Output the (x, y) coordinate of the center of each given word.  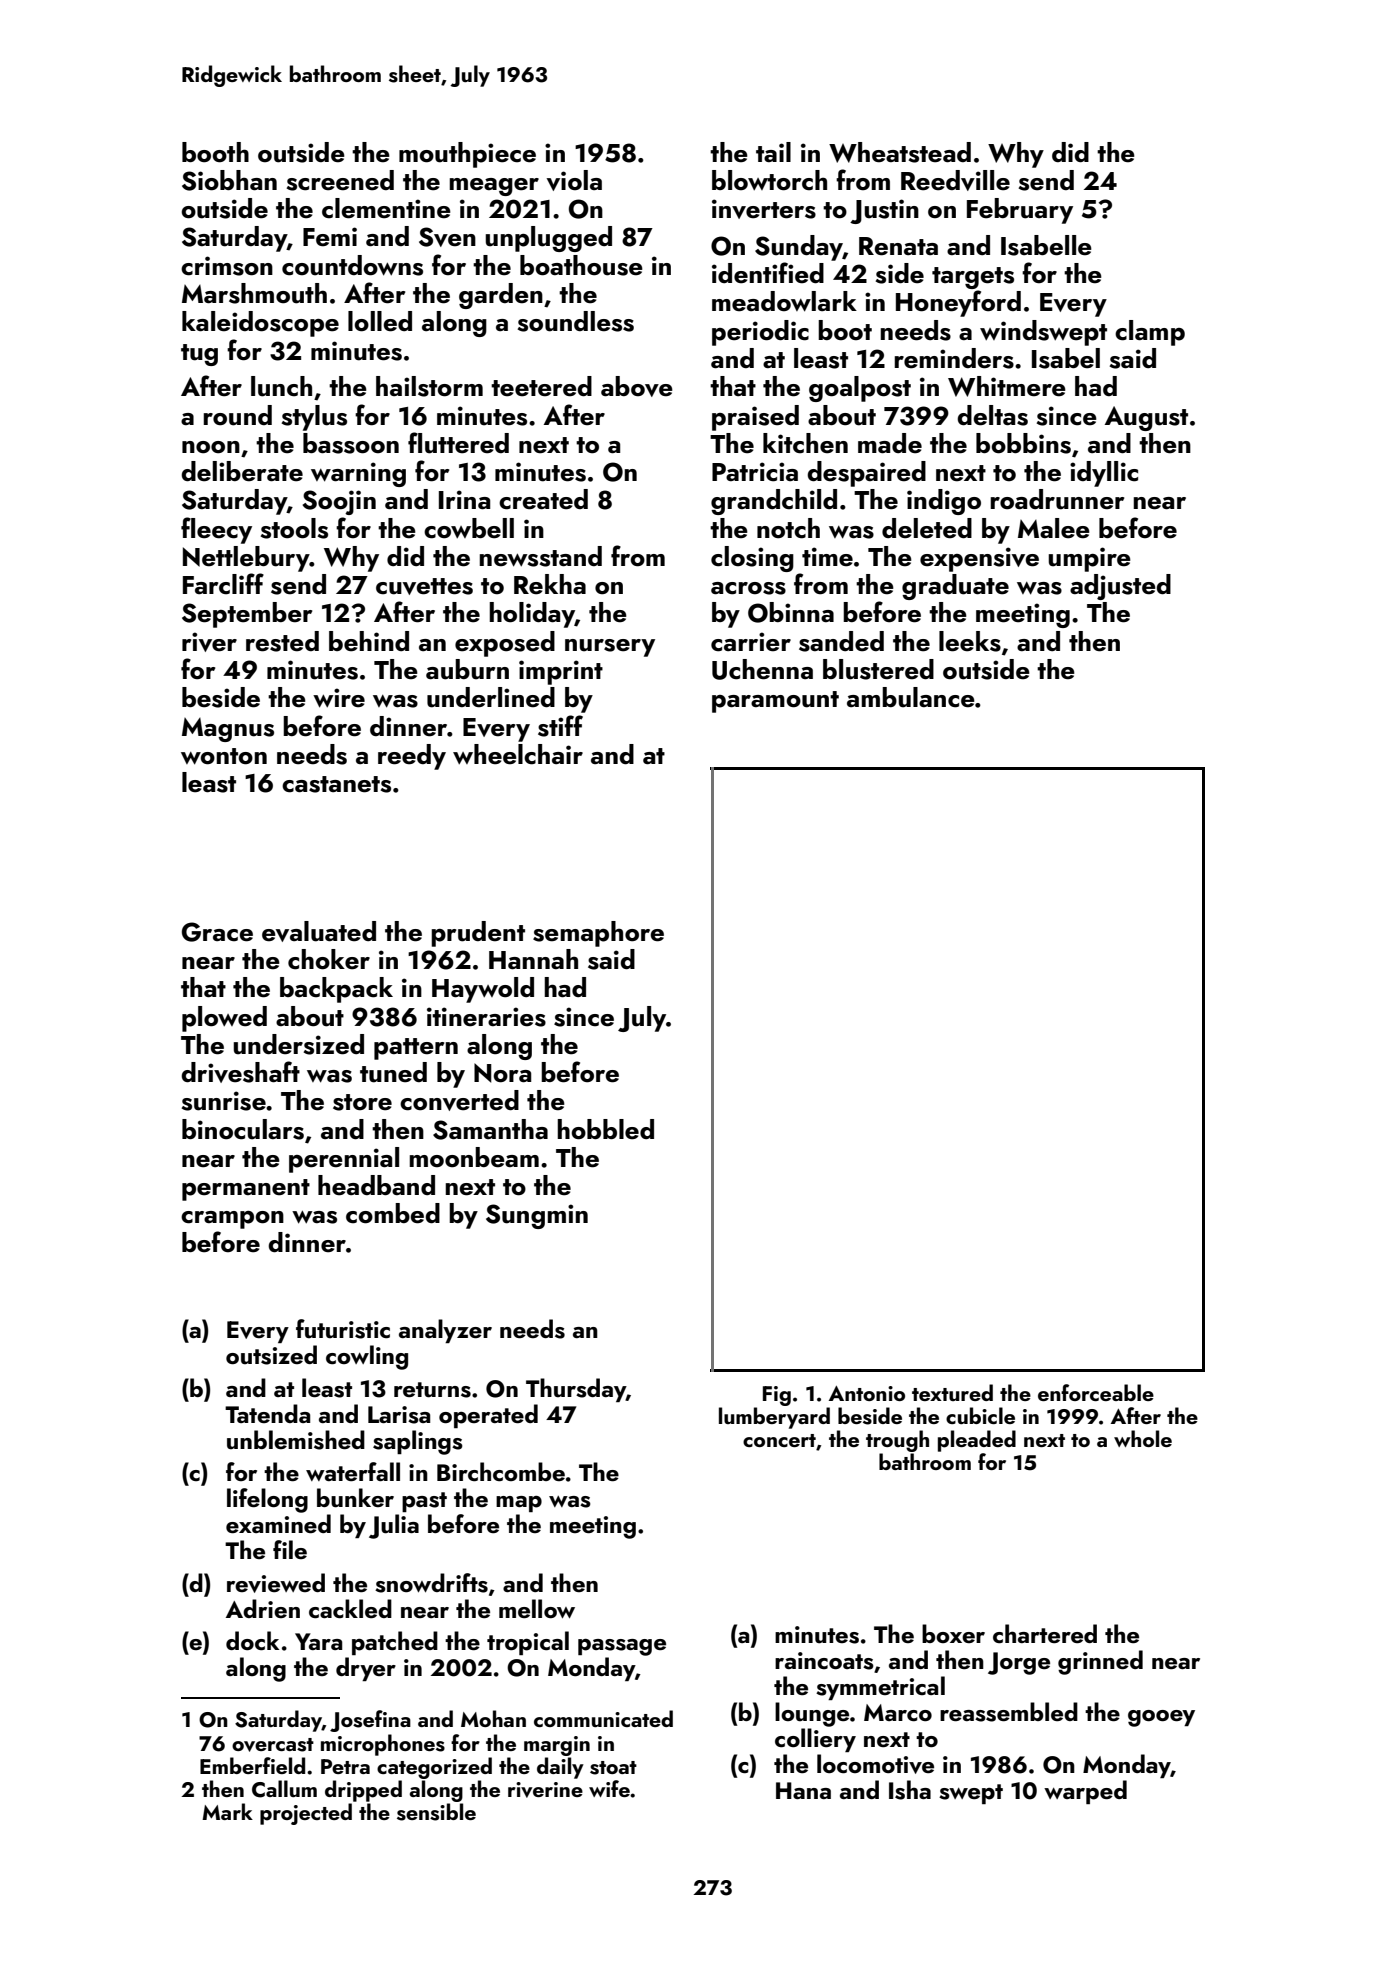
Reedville (955, 180)
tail (773, 152)
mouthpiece (467, 155)
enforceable (1096, 1392)
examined (278, 1523)
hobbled (605, 1129)
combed (393, 1213)
